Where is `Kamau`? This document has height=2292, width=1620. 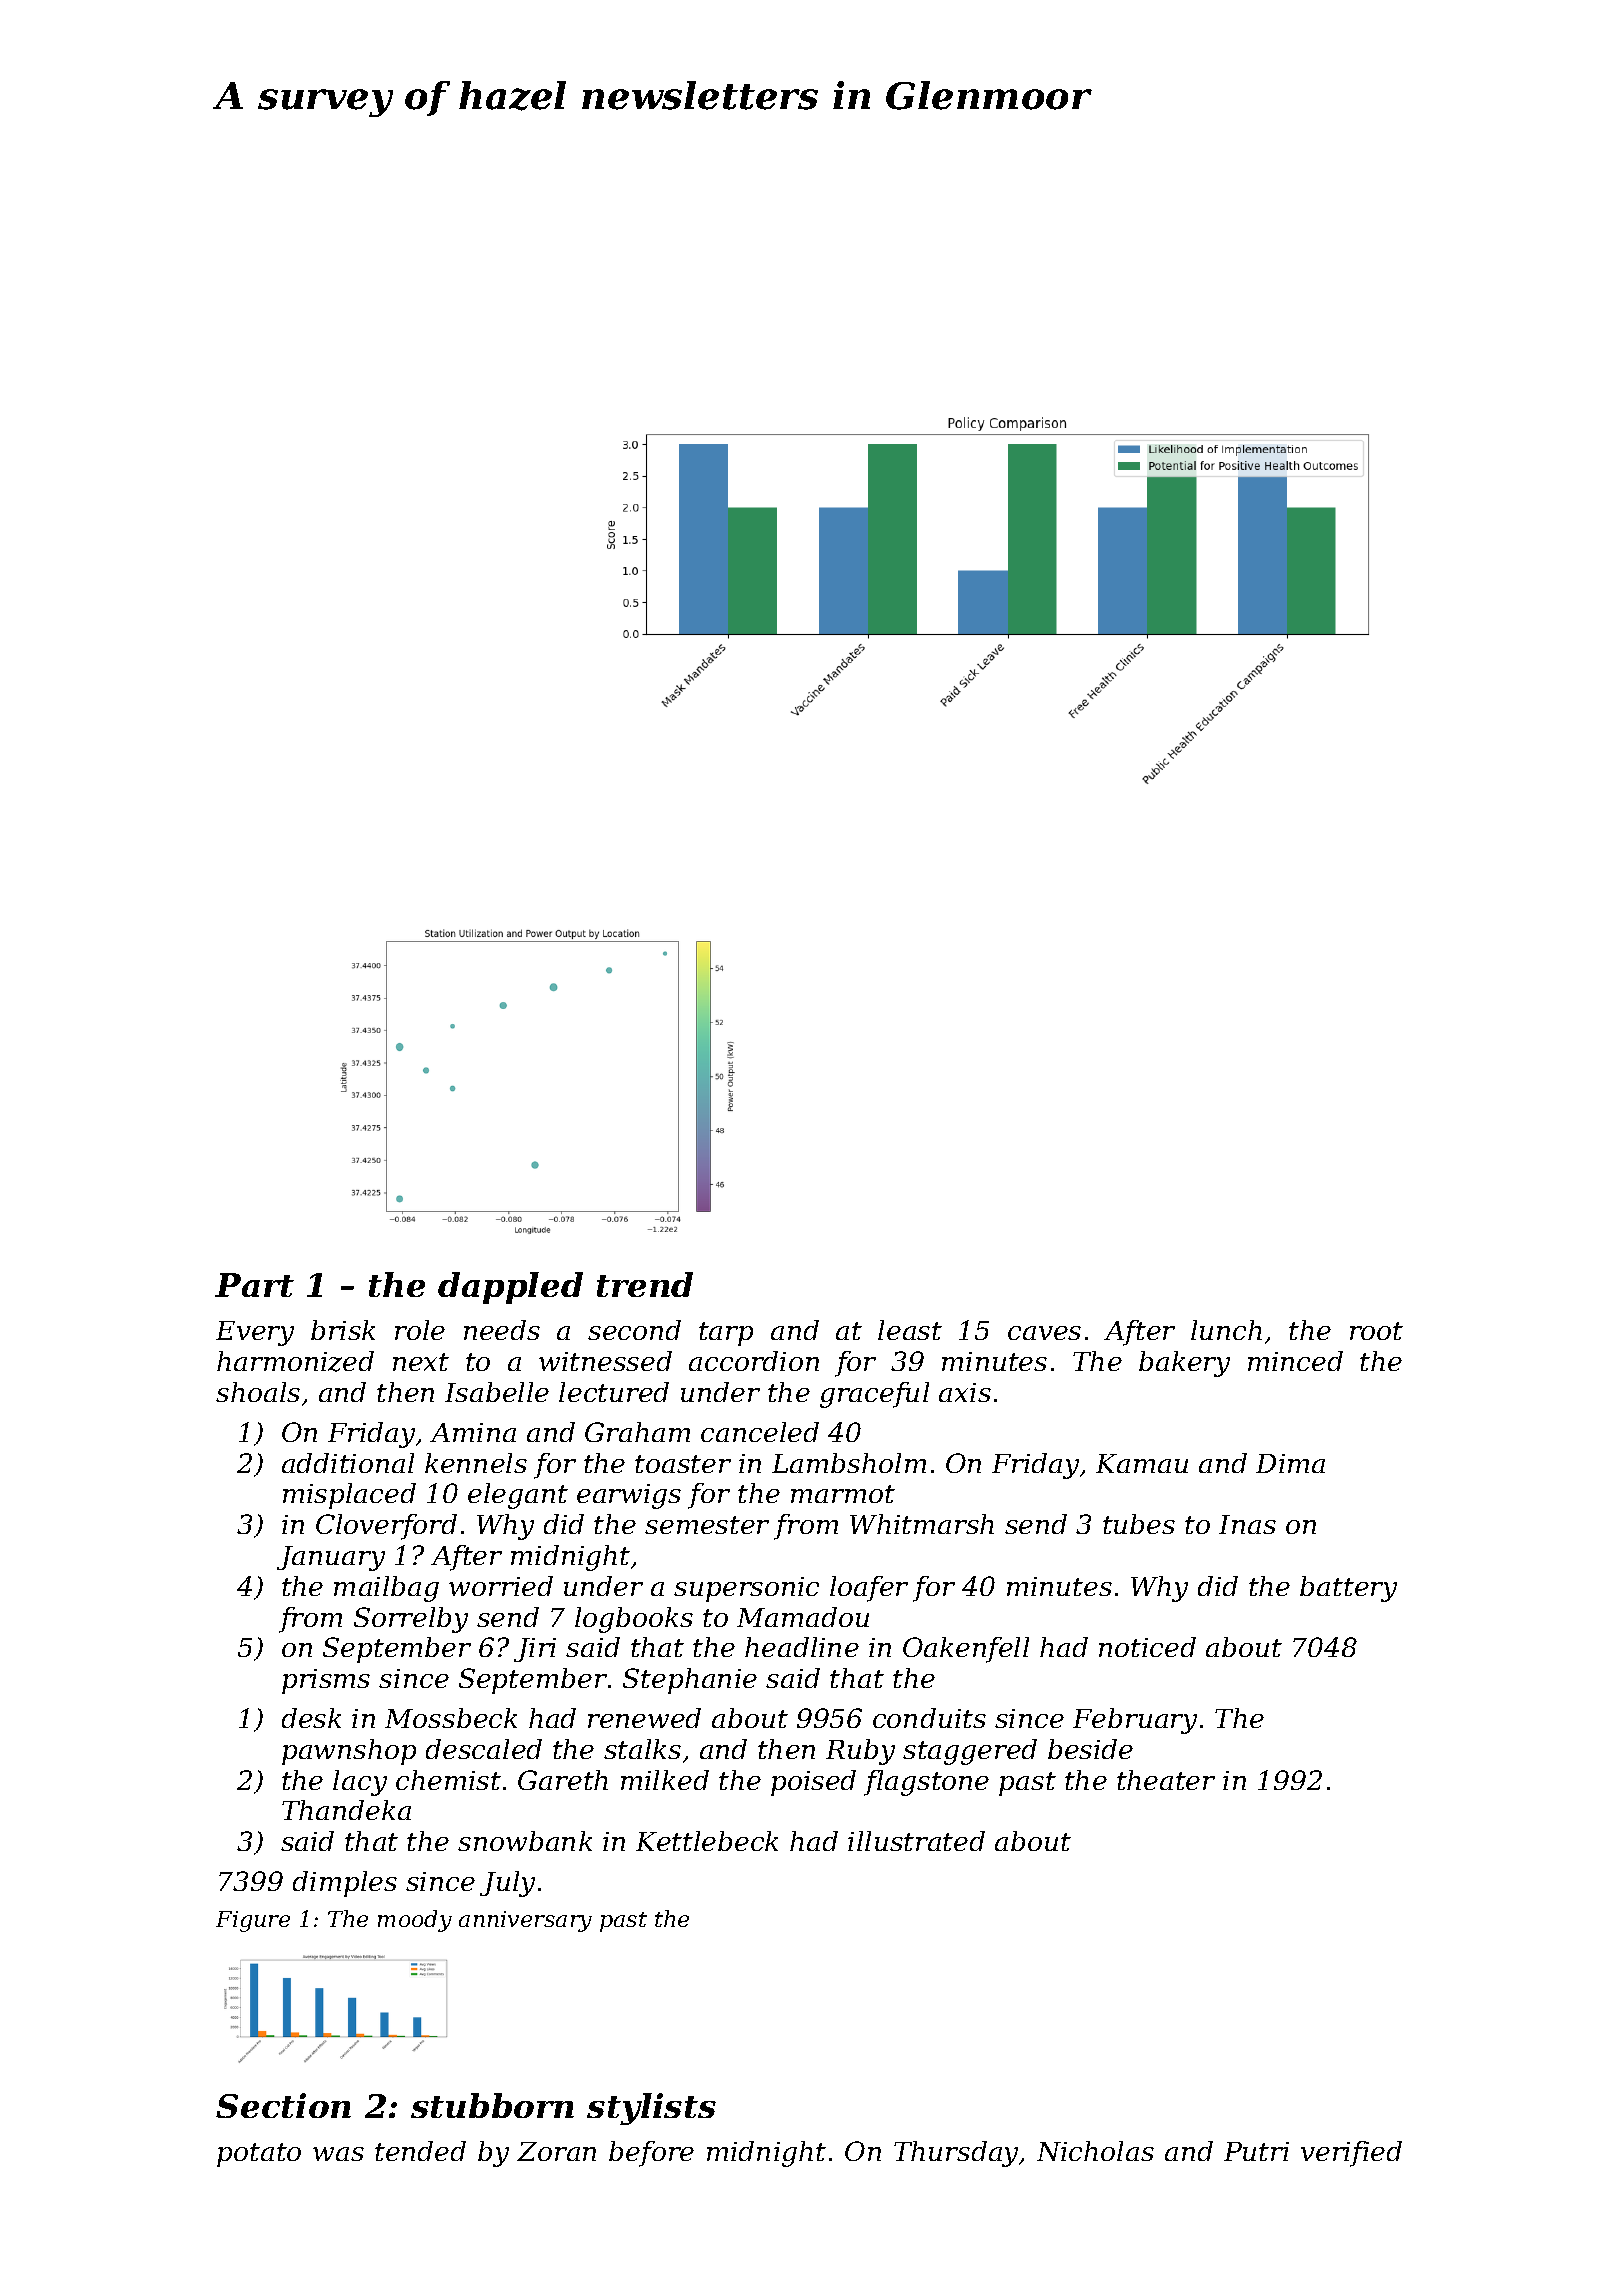 Kamau is located at coordinates (1142, 1463).
